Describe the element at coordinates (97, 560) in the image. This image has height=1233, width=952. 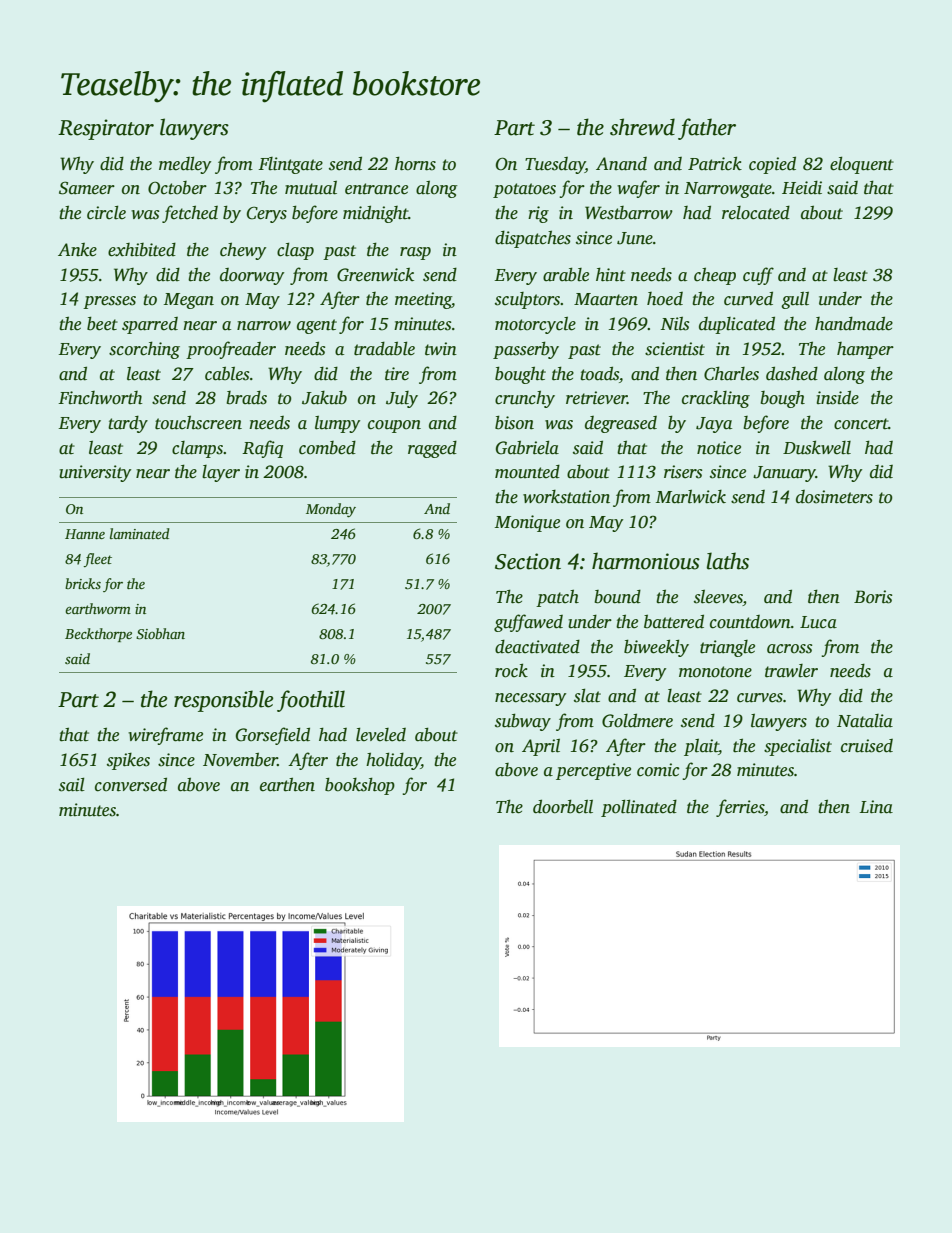
I see `fleet` at that location.
